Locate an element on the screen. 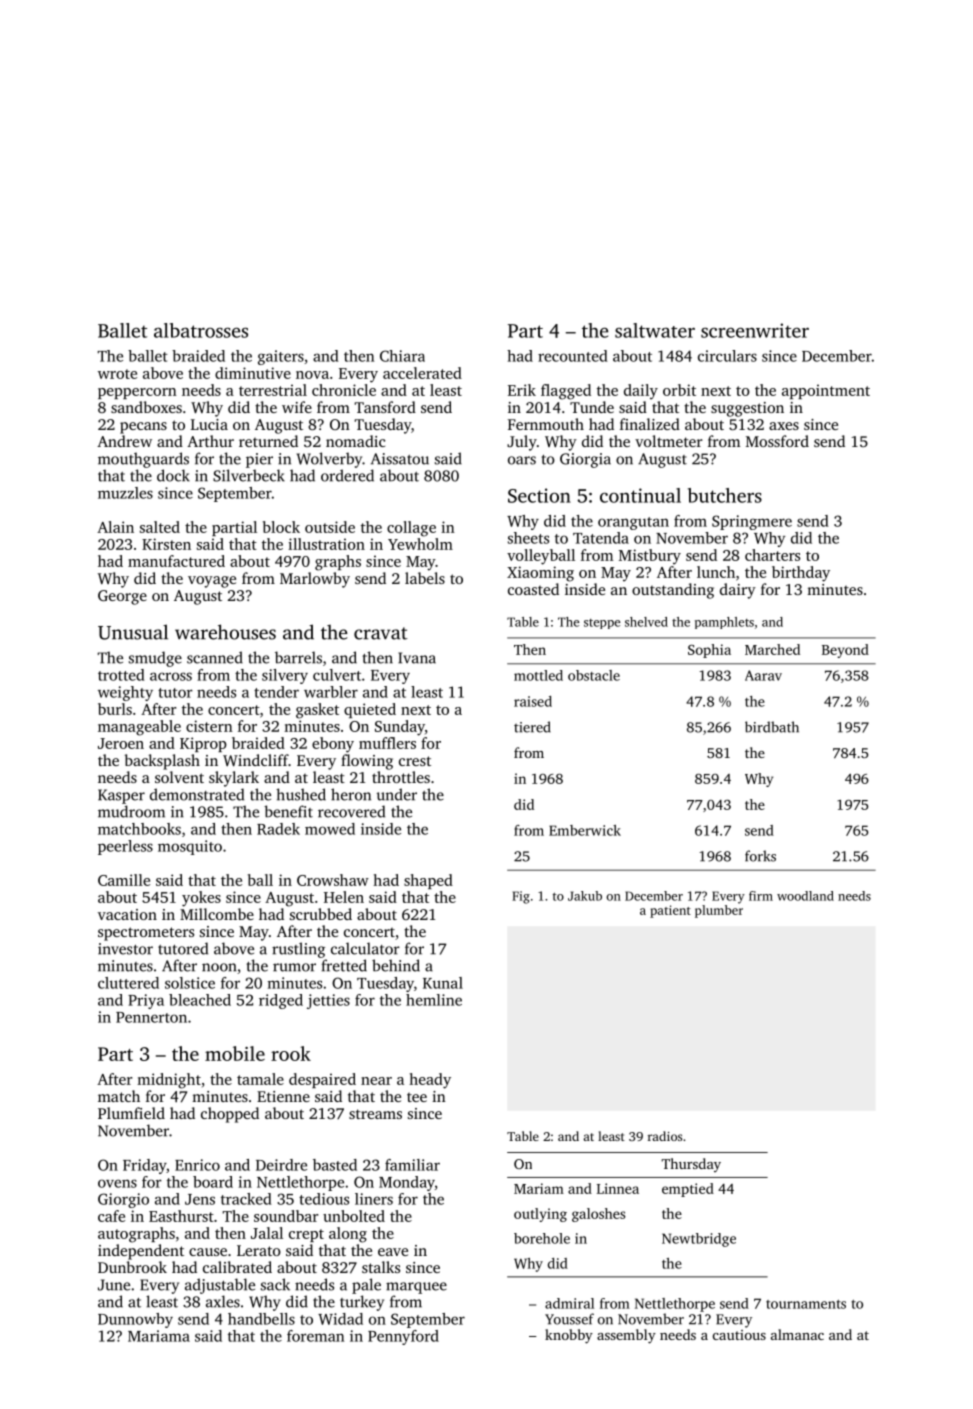 The image size is (973, 1409). collage is located at coordinates (411, 529).
